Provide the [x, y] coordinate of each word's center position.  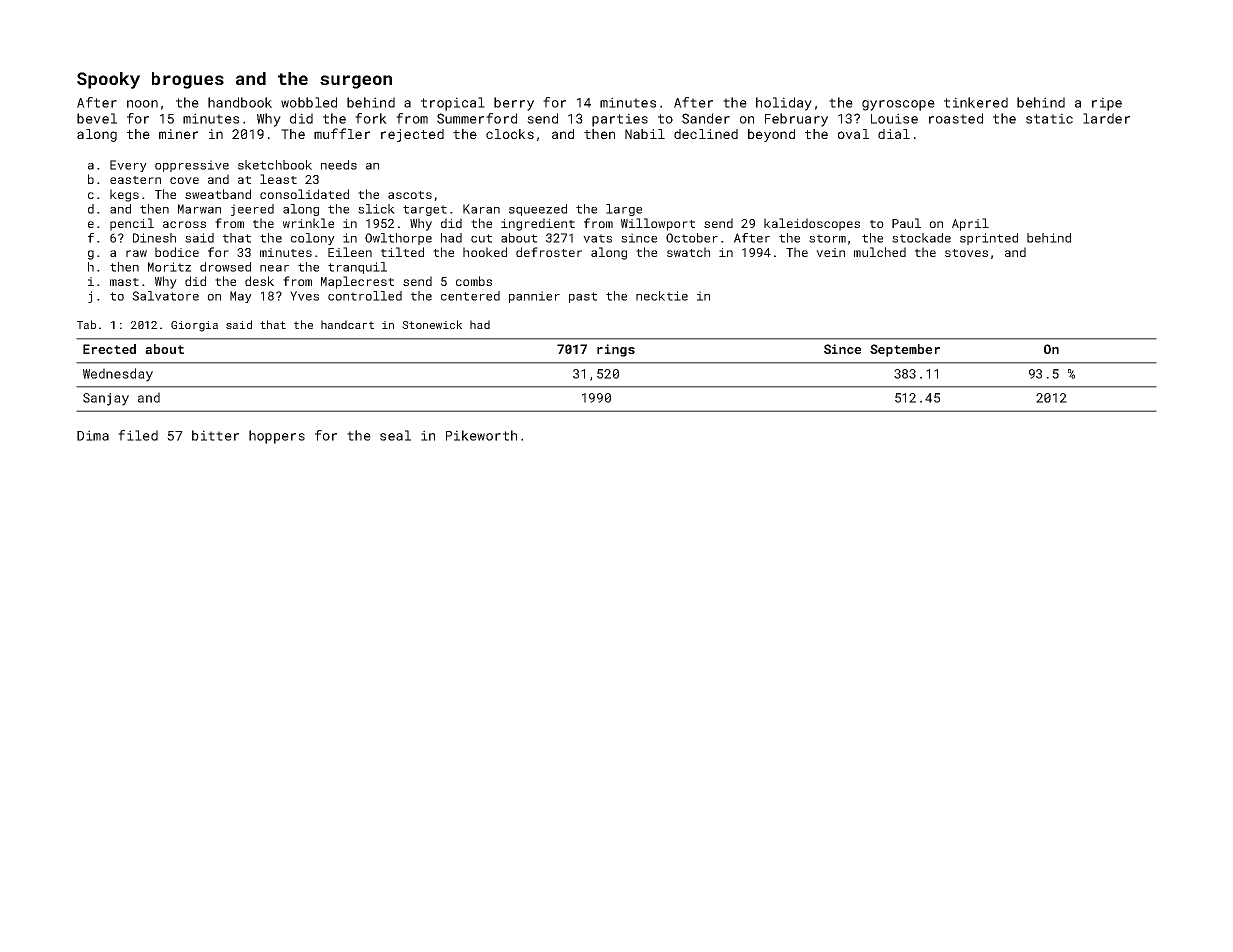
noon [142, 104]
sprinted [989, 239]
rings [616, 350]
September [905, 350]
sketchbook [275, 165]
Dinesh [154, 238]
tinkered [976, 102]
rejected [412, 135]
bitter [215, 435]
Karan [481, 209]
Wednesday [118, 375]
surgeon [356, 82]
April [970, 224]
